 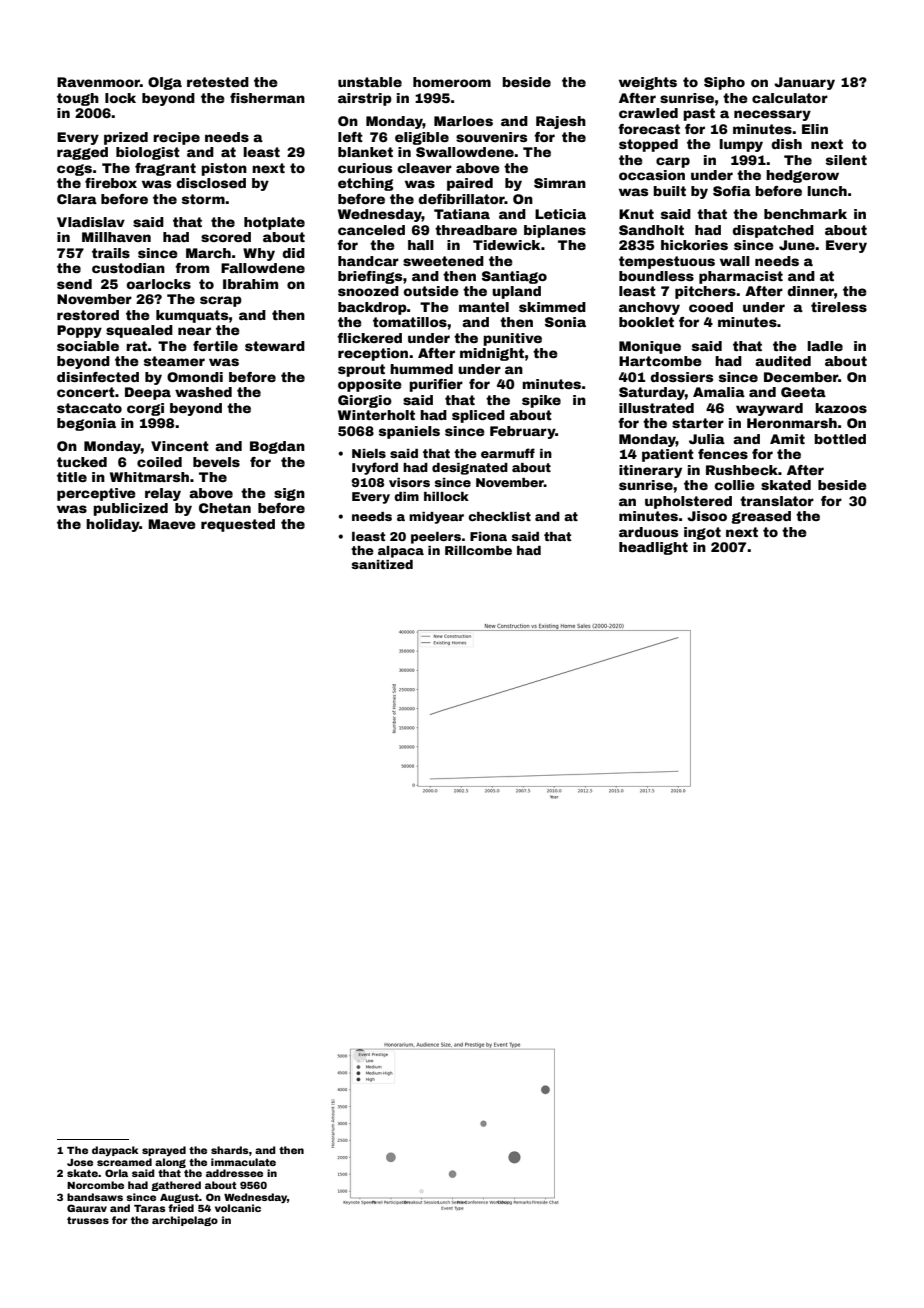 I want to click on concert, so click(x=86, y=392).
